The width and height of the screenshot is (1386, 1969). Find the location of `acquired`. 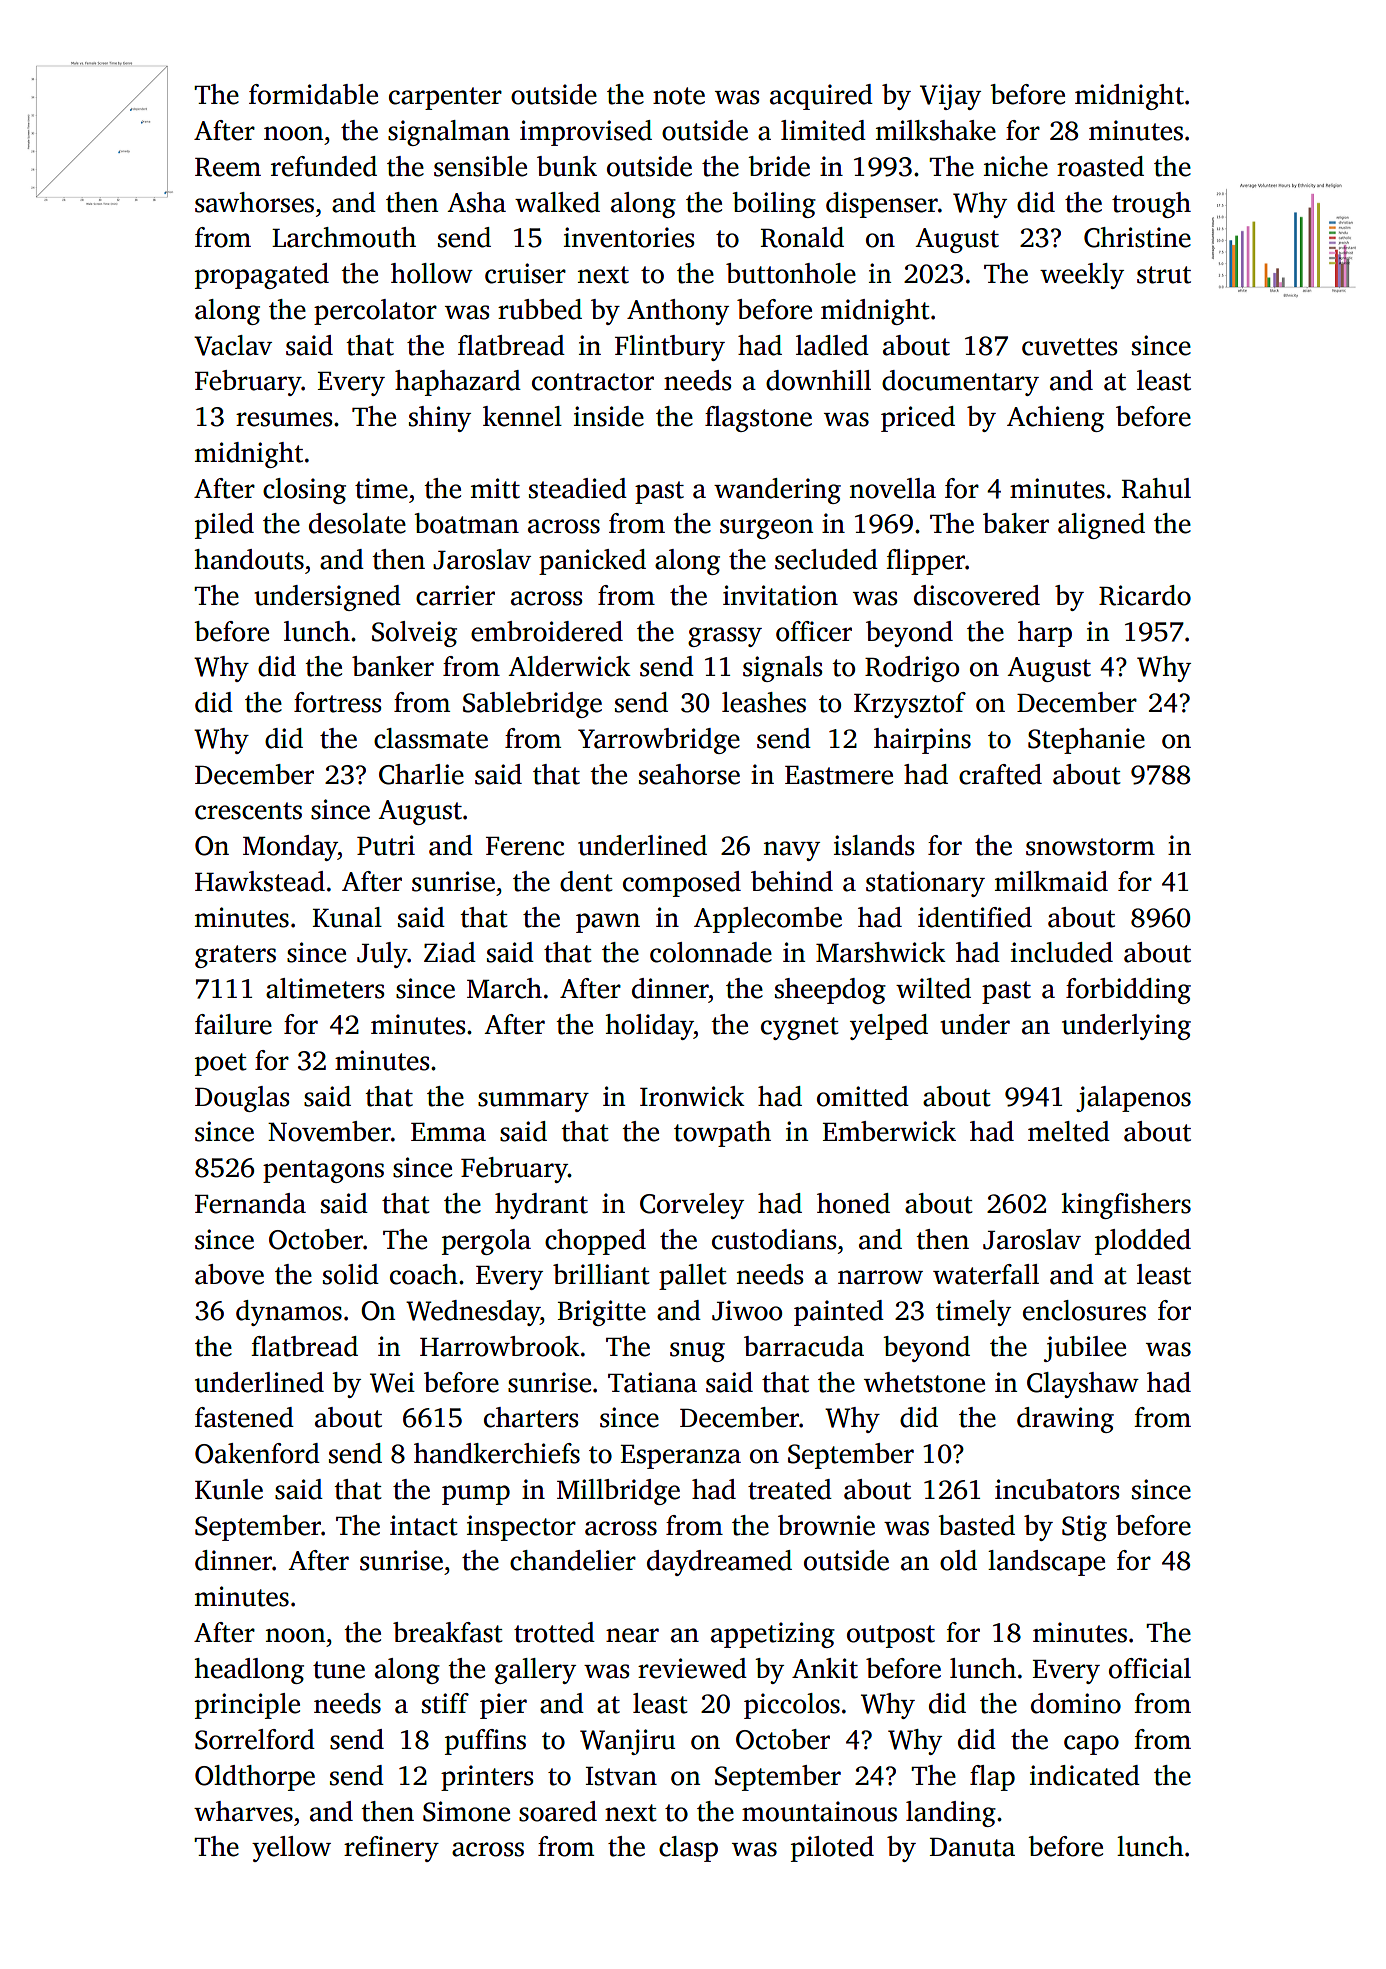

acquired is located at coordinates (821, 97).
